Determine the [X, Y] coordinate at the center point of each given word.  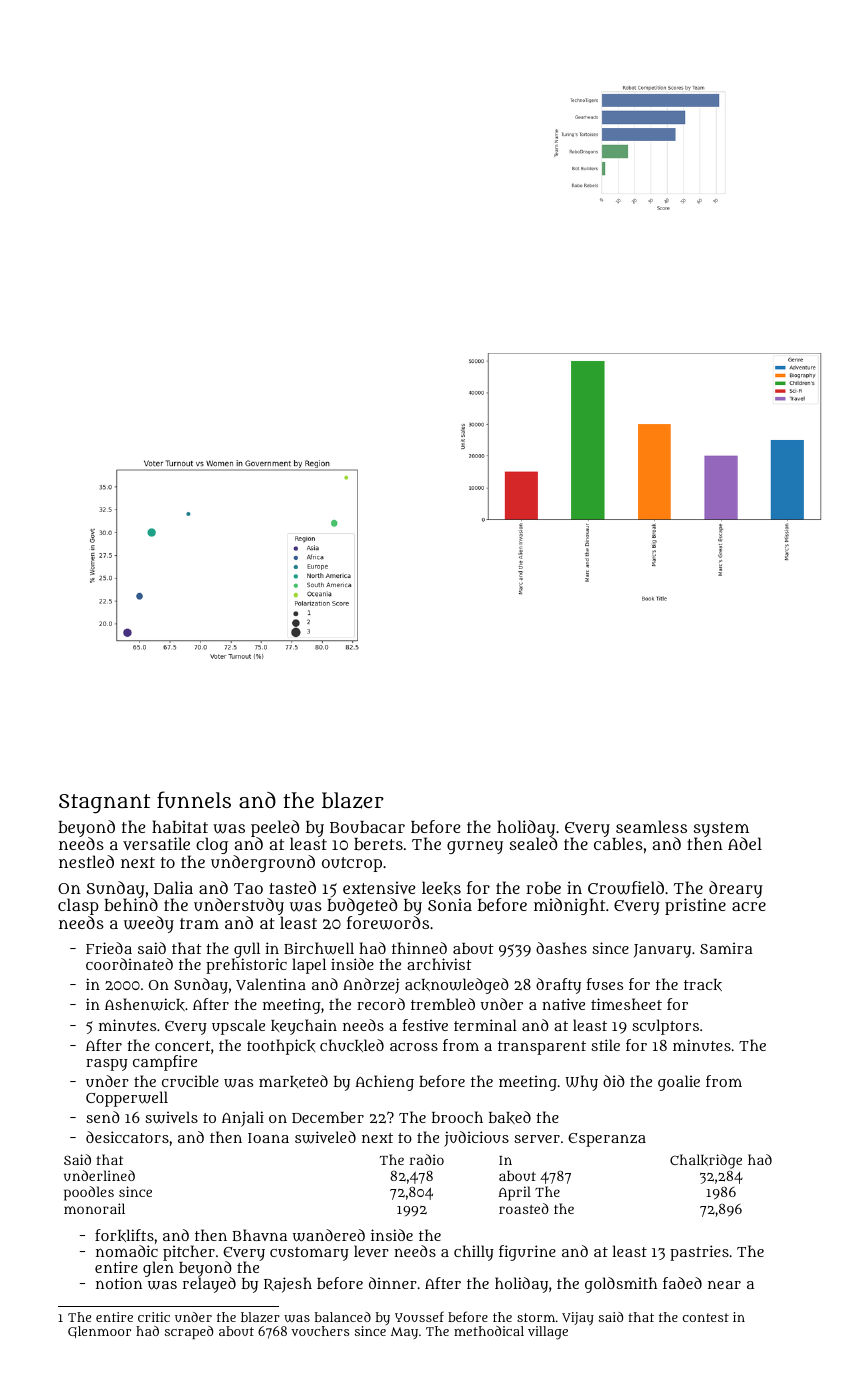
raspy [107, 1065]
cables [618, 844]
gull [246, 950]
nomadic [127, 1251]
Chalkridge [706, 1161]
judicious [476, 1139]
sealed [533, 844]
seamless [651, 826]
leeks [441, 888]
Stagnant [104, 804]
